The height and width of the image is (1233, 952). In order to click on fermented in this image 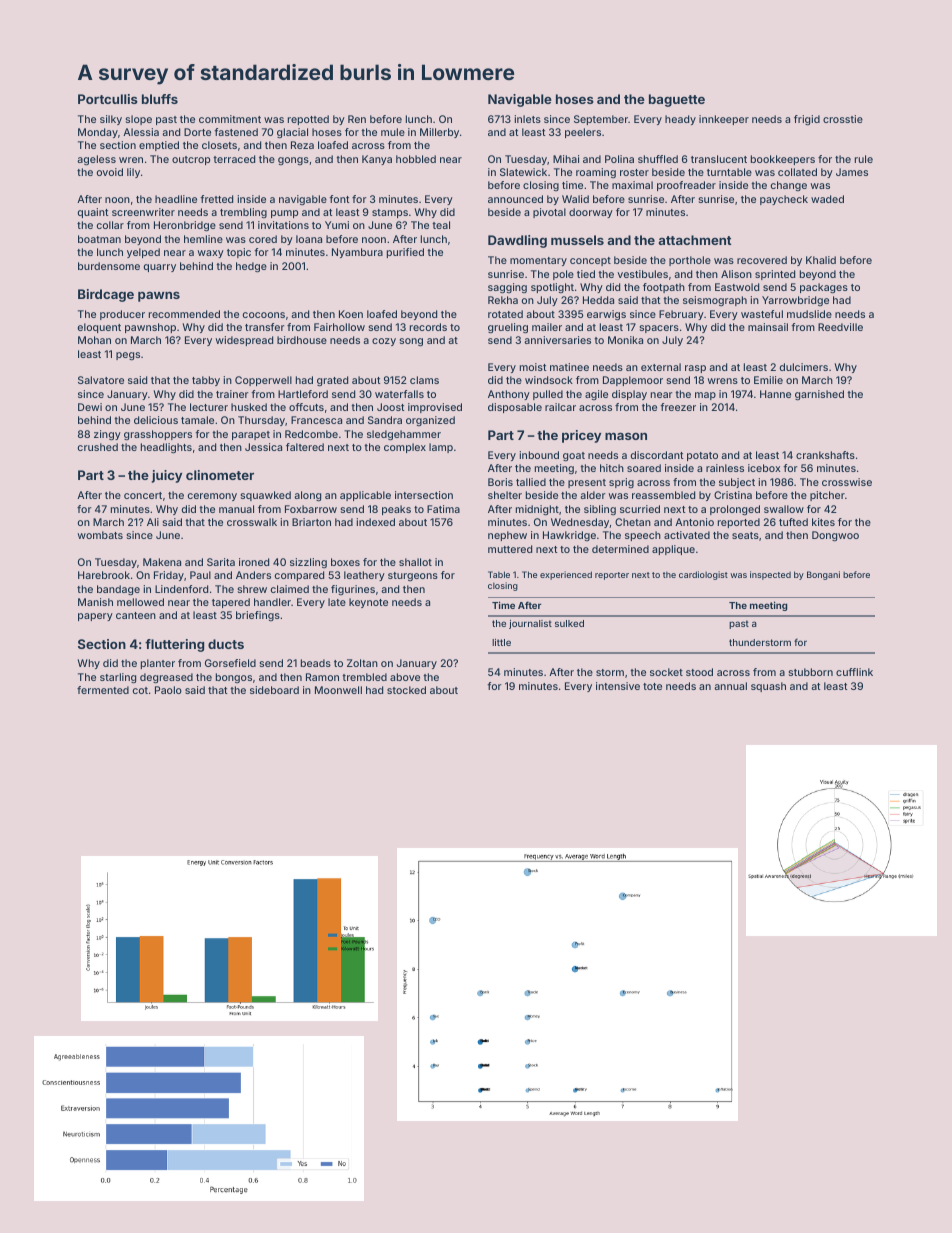, I will do `click(103, 690)`.
